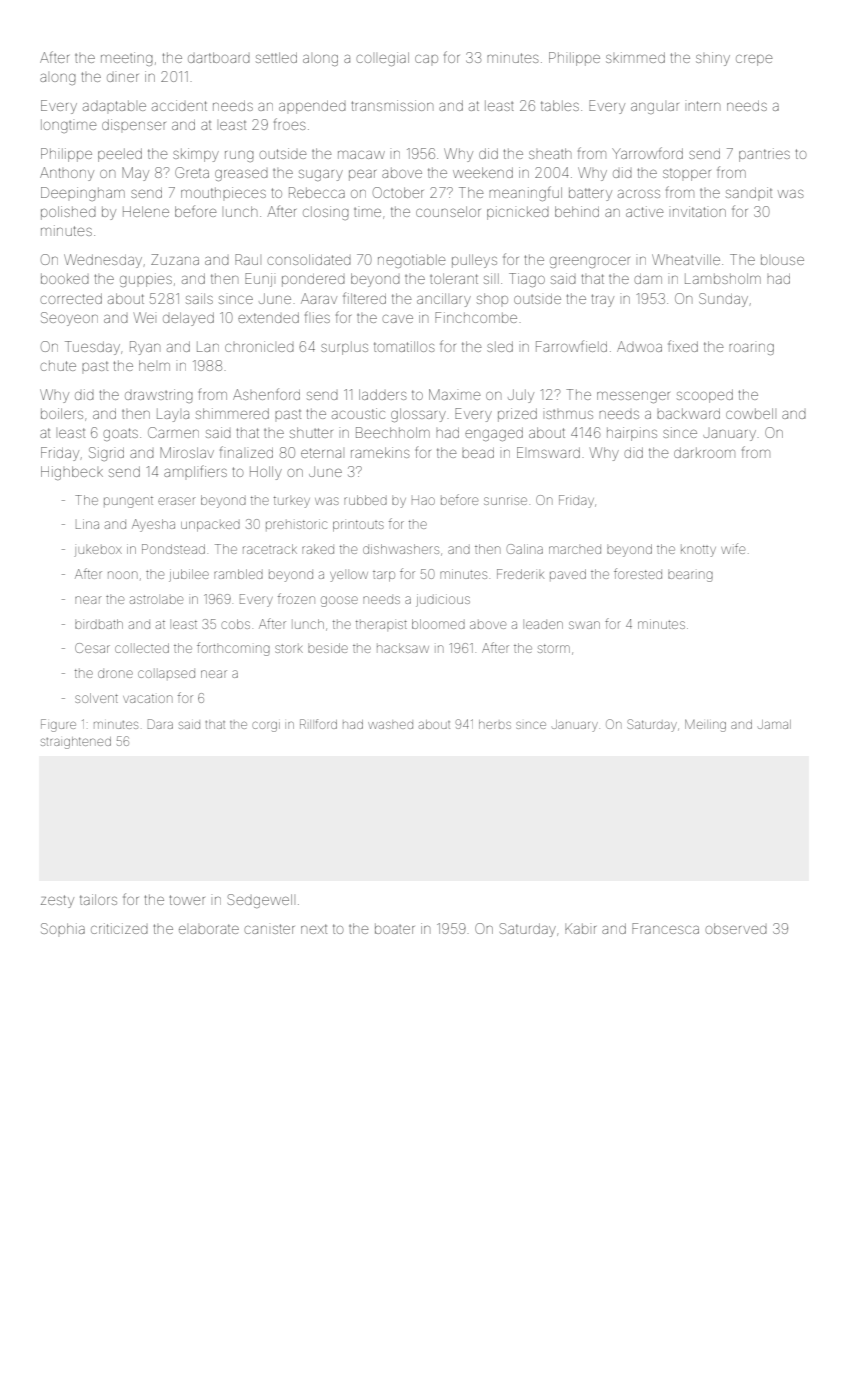 This screenshot has width=849, height=1400. I want to click on herbs, so click(495, 724).
